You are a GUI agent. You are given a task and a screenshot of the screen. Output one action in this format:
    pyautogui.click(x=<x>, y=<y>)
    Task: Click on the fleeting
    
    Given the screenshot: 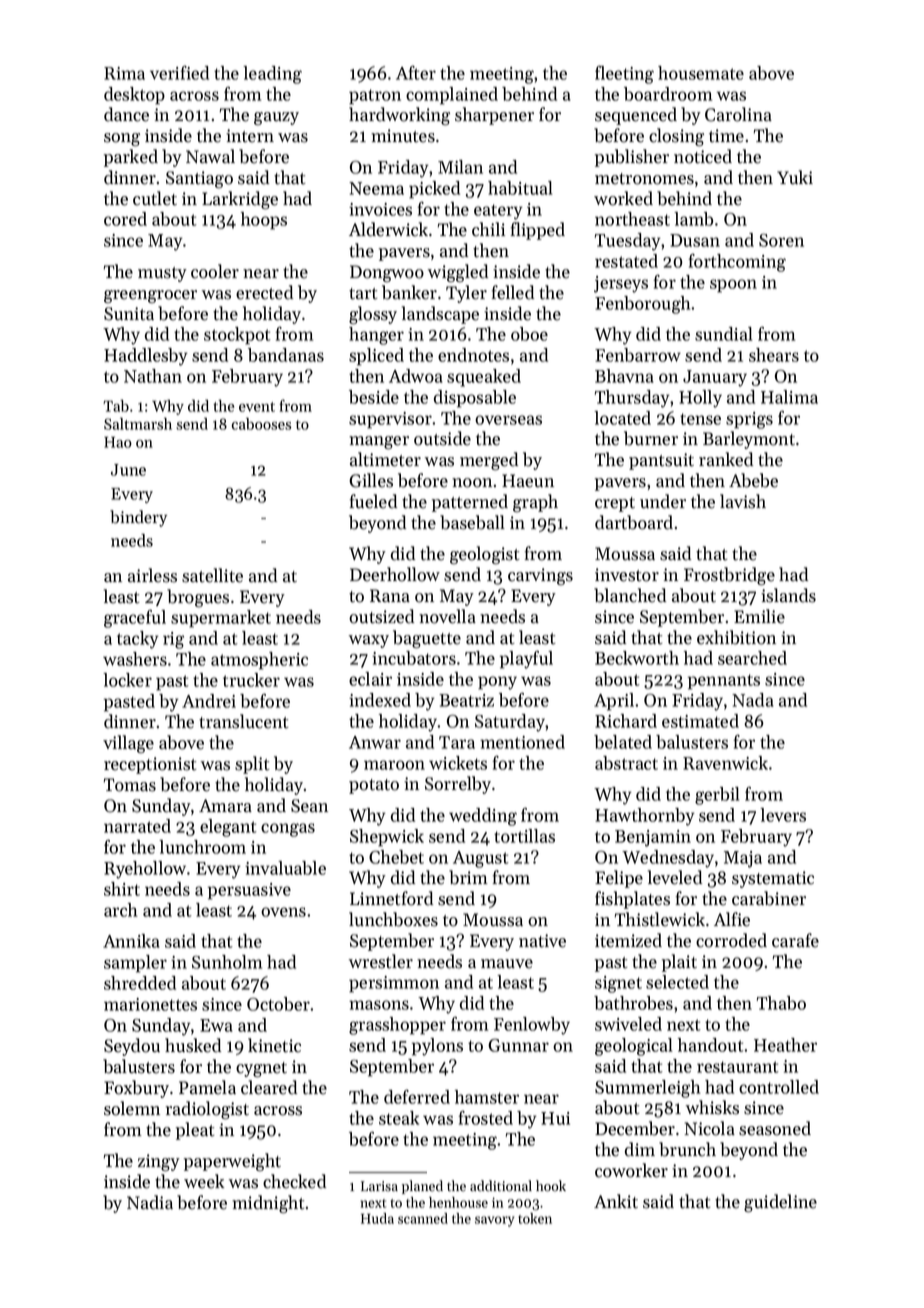 What is the action you would take?
    pyautogui.click(x=624, y=75)
